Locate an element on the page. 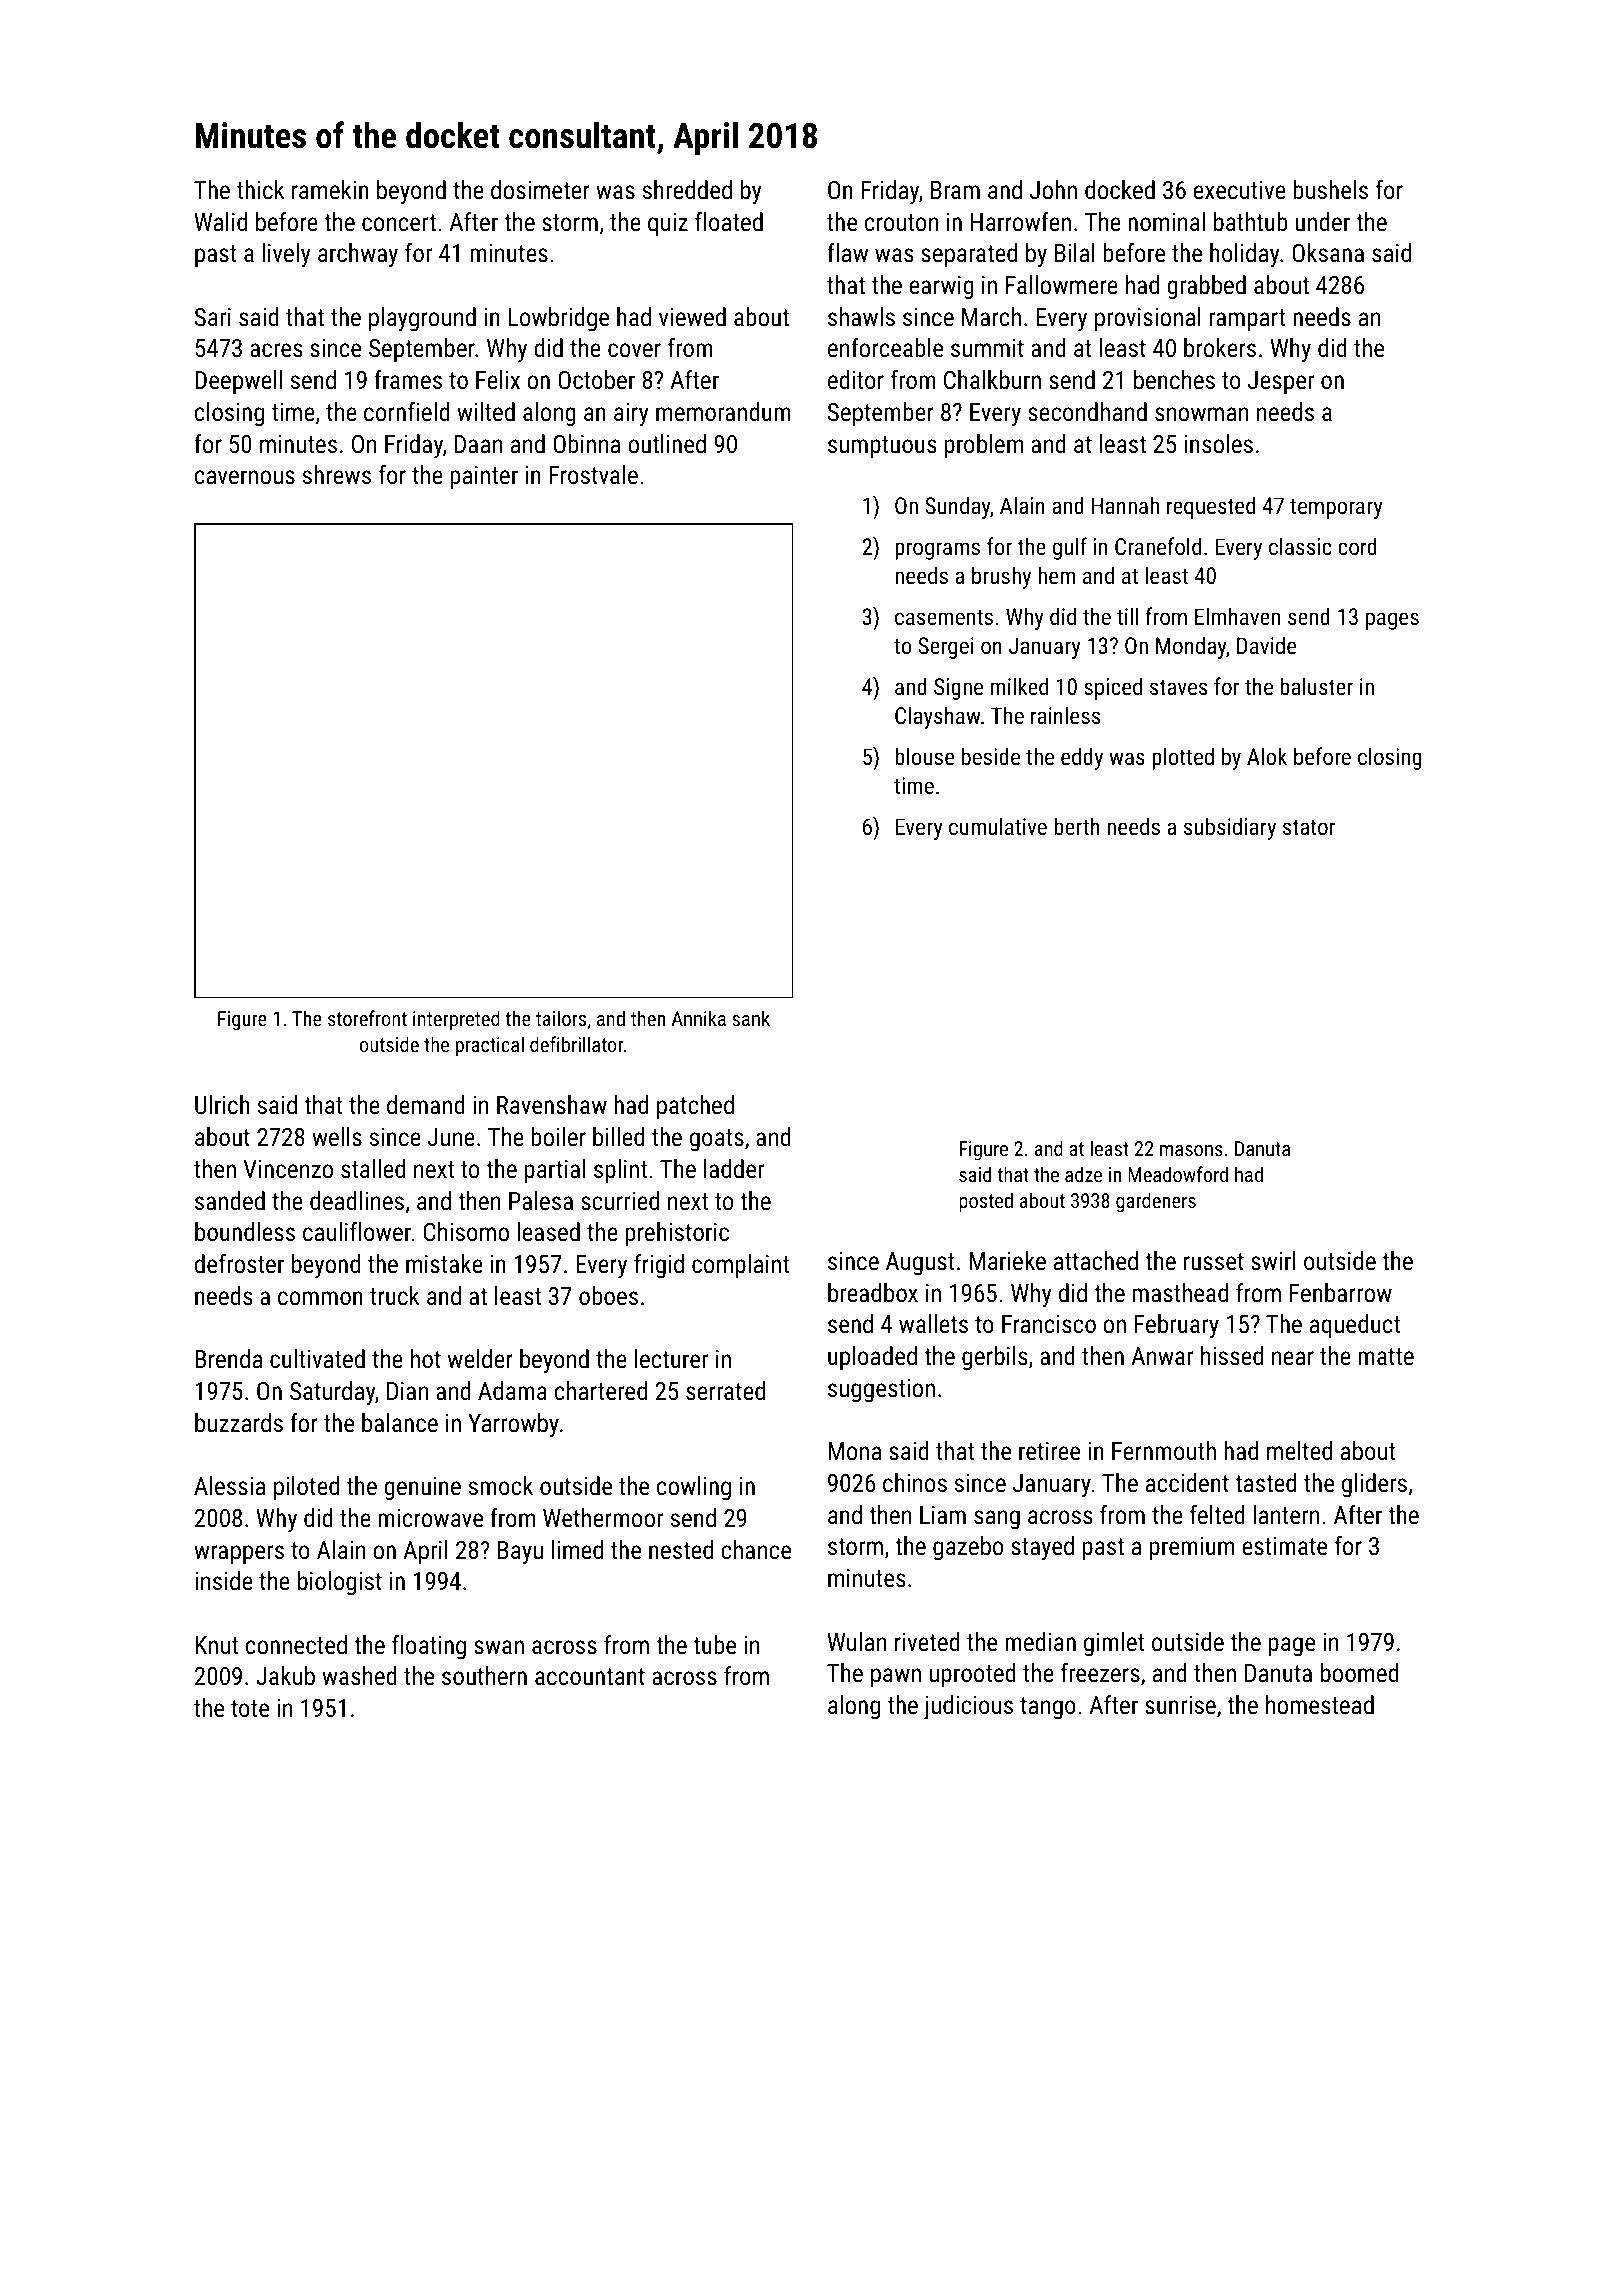 The width and height of the page is (1620, 2292). bushels is located at coordinates (1330, 189).
